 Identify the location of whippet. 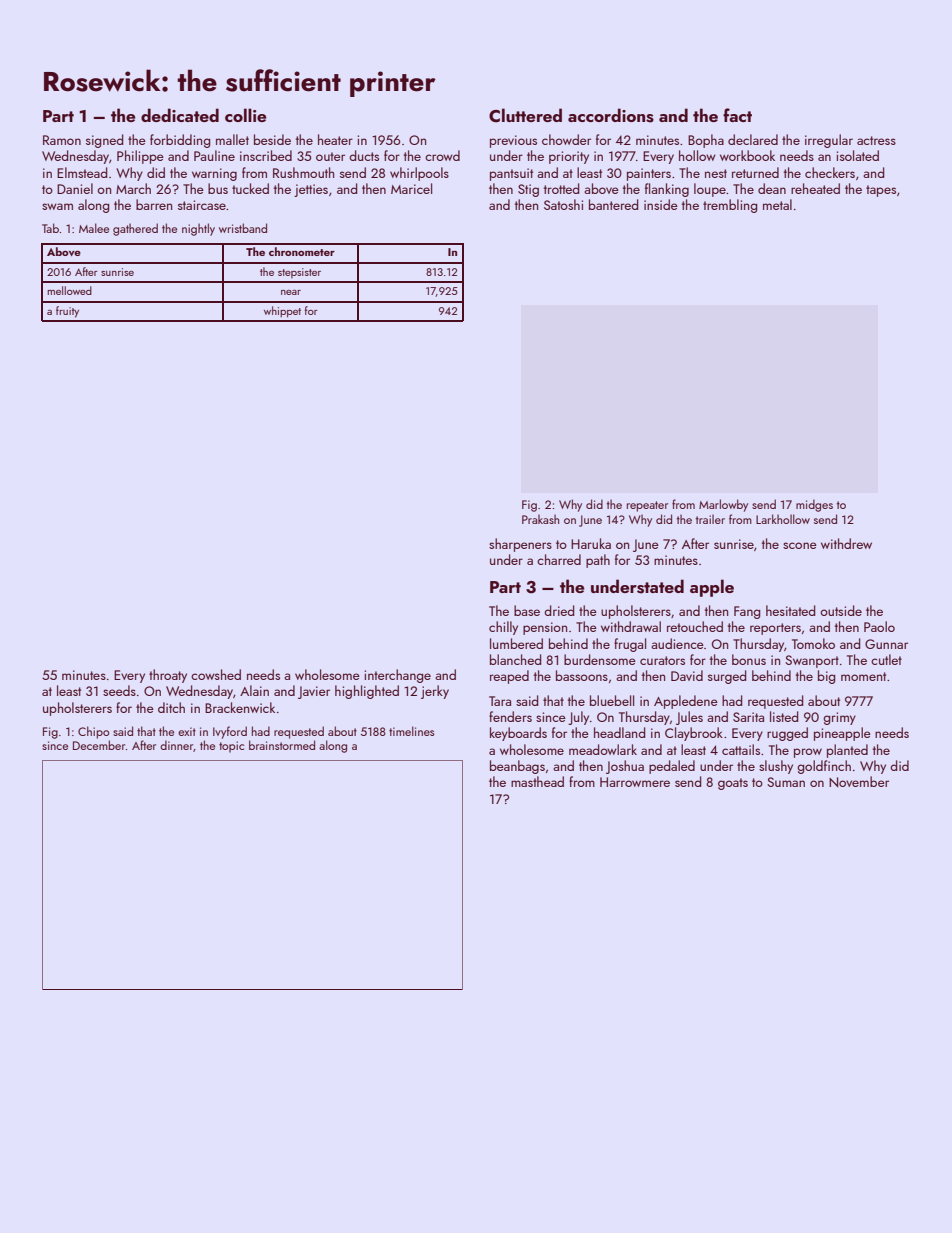
(282, 312).
